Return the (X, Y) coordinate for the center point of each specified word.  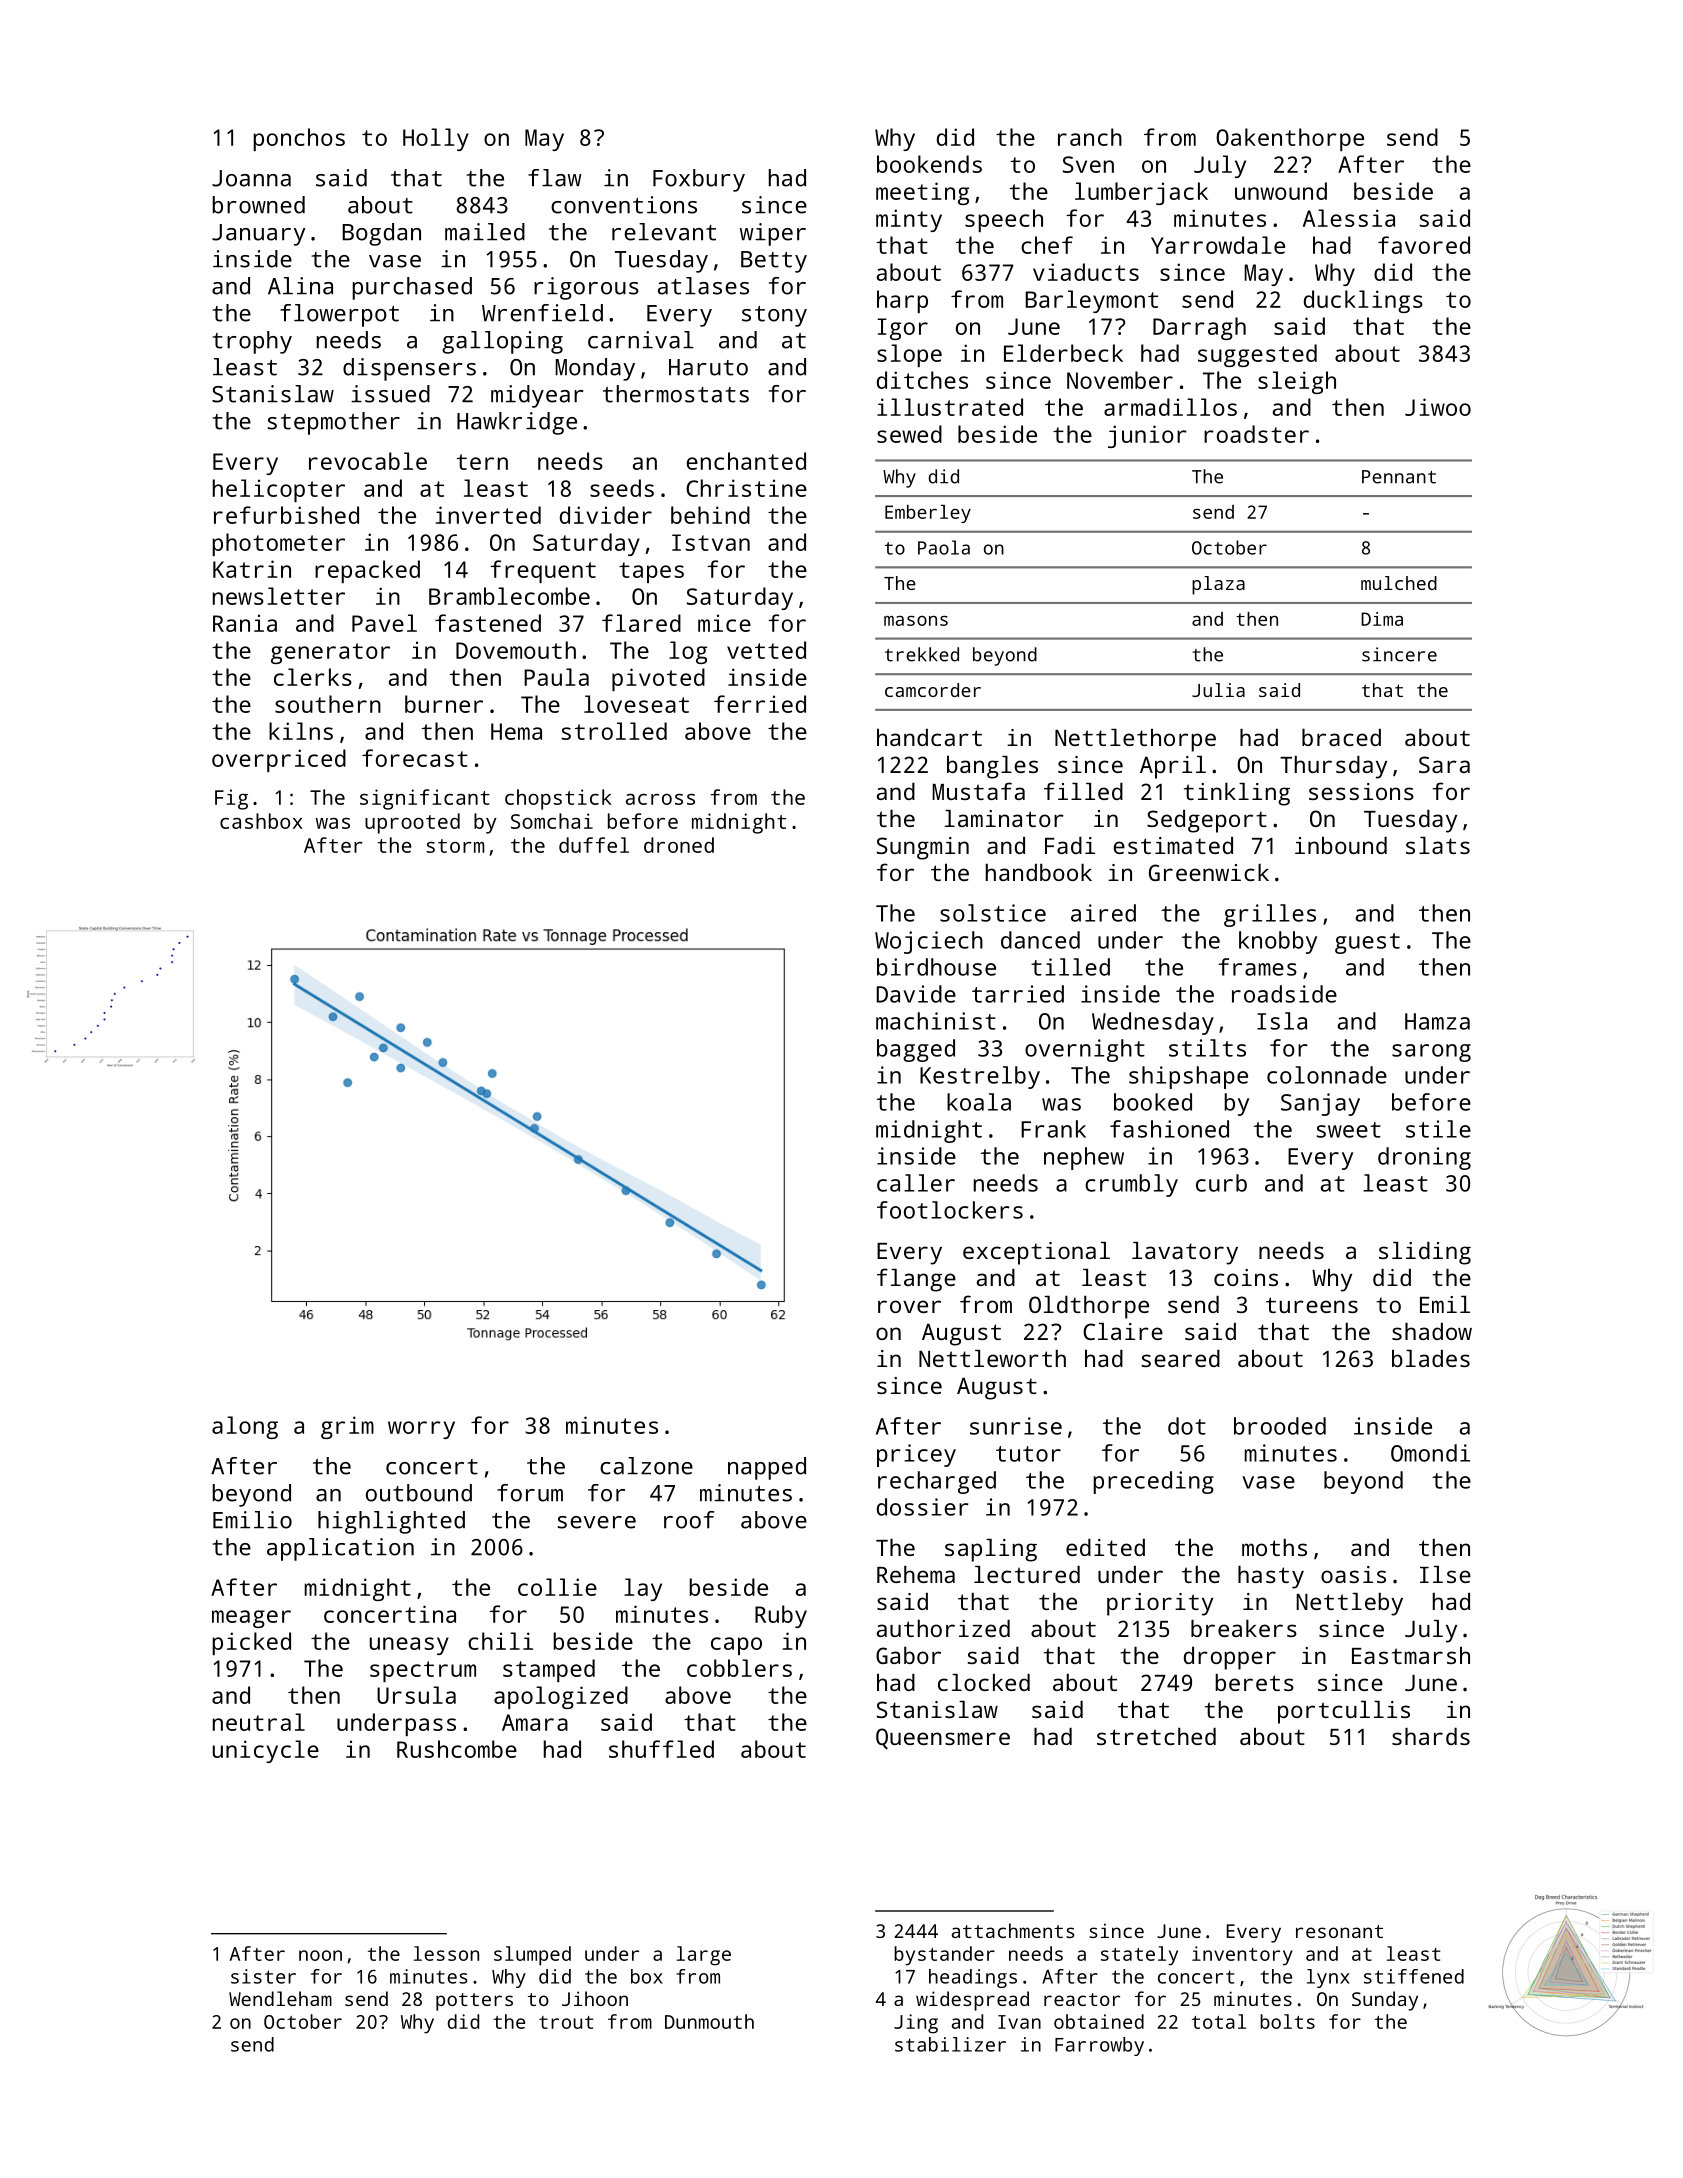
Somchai (552, 821)
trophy (252, 342)
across (660, 799)
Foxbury (699, 180)
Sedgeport (1207, 821)
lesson (446, 1953)
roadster (1256, 434)
